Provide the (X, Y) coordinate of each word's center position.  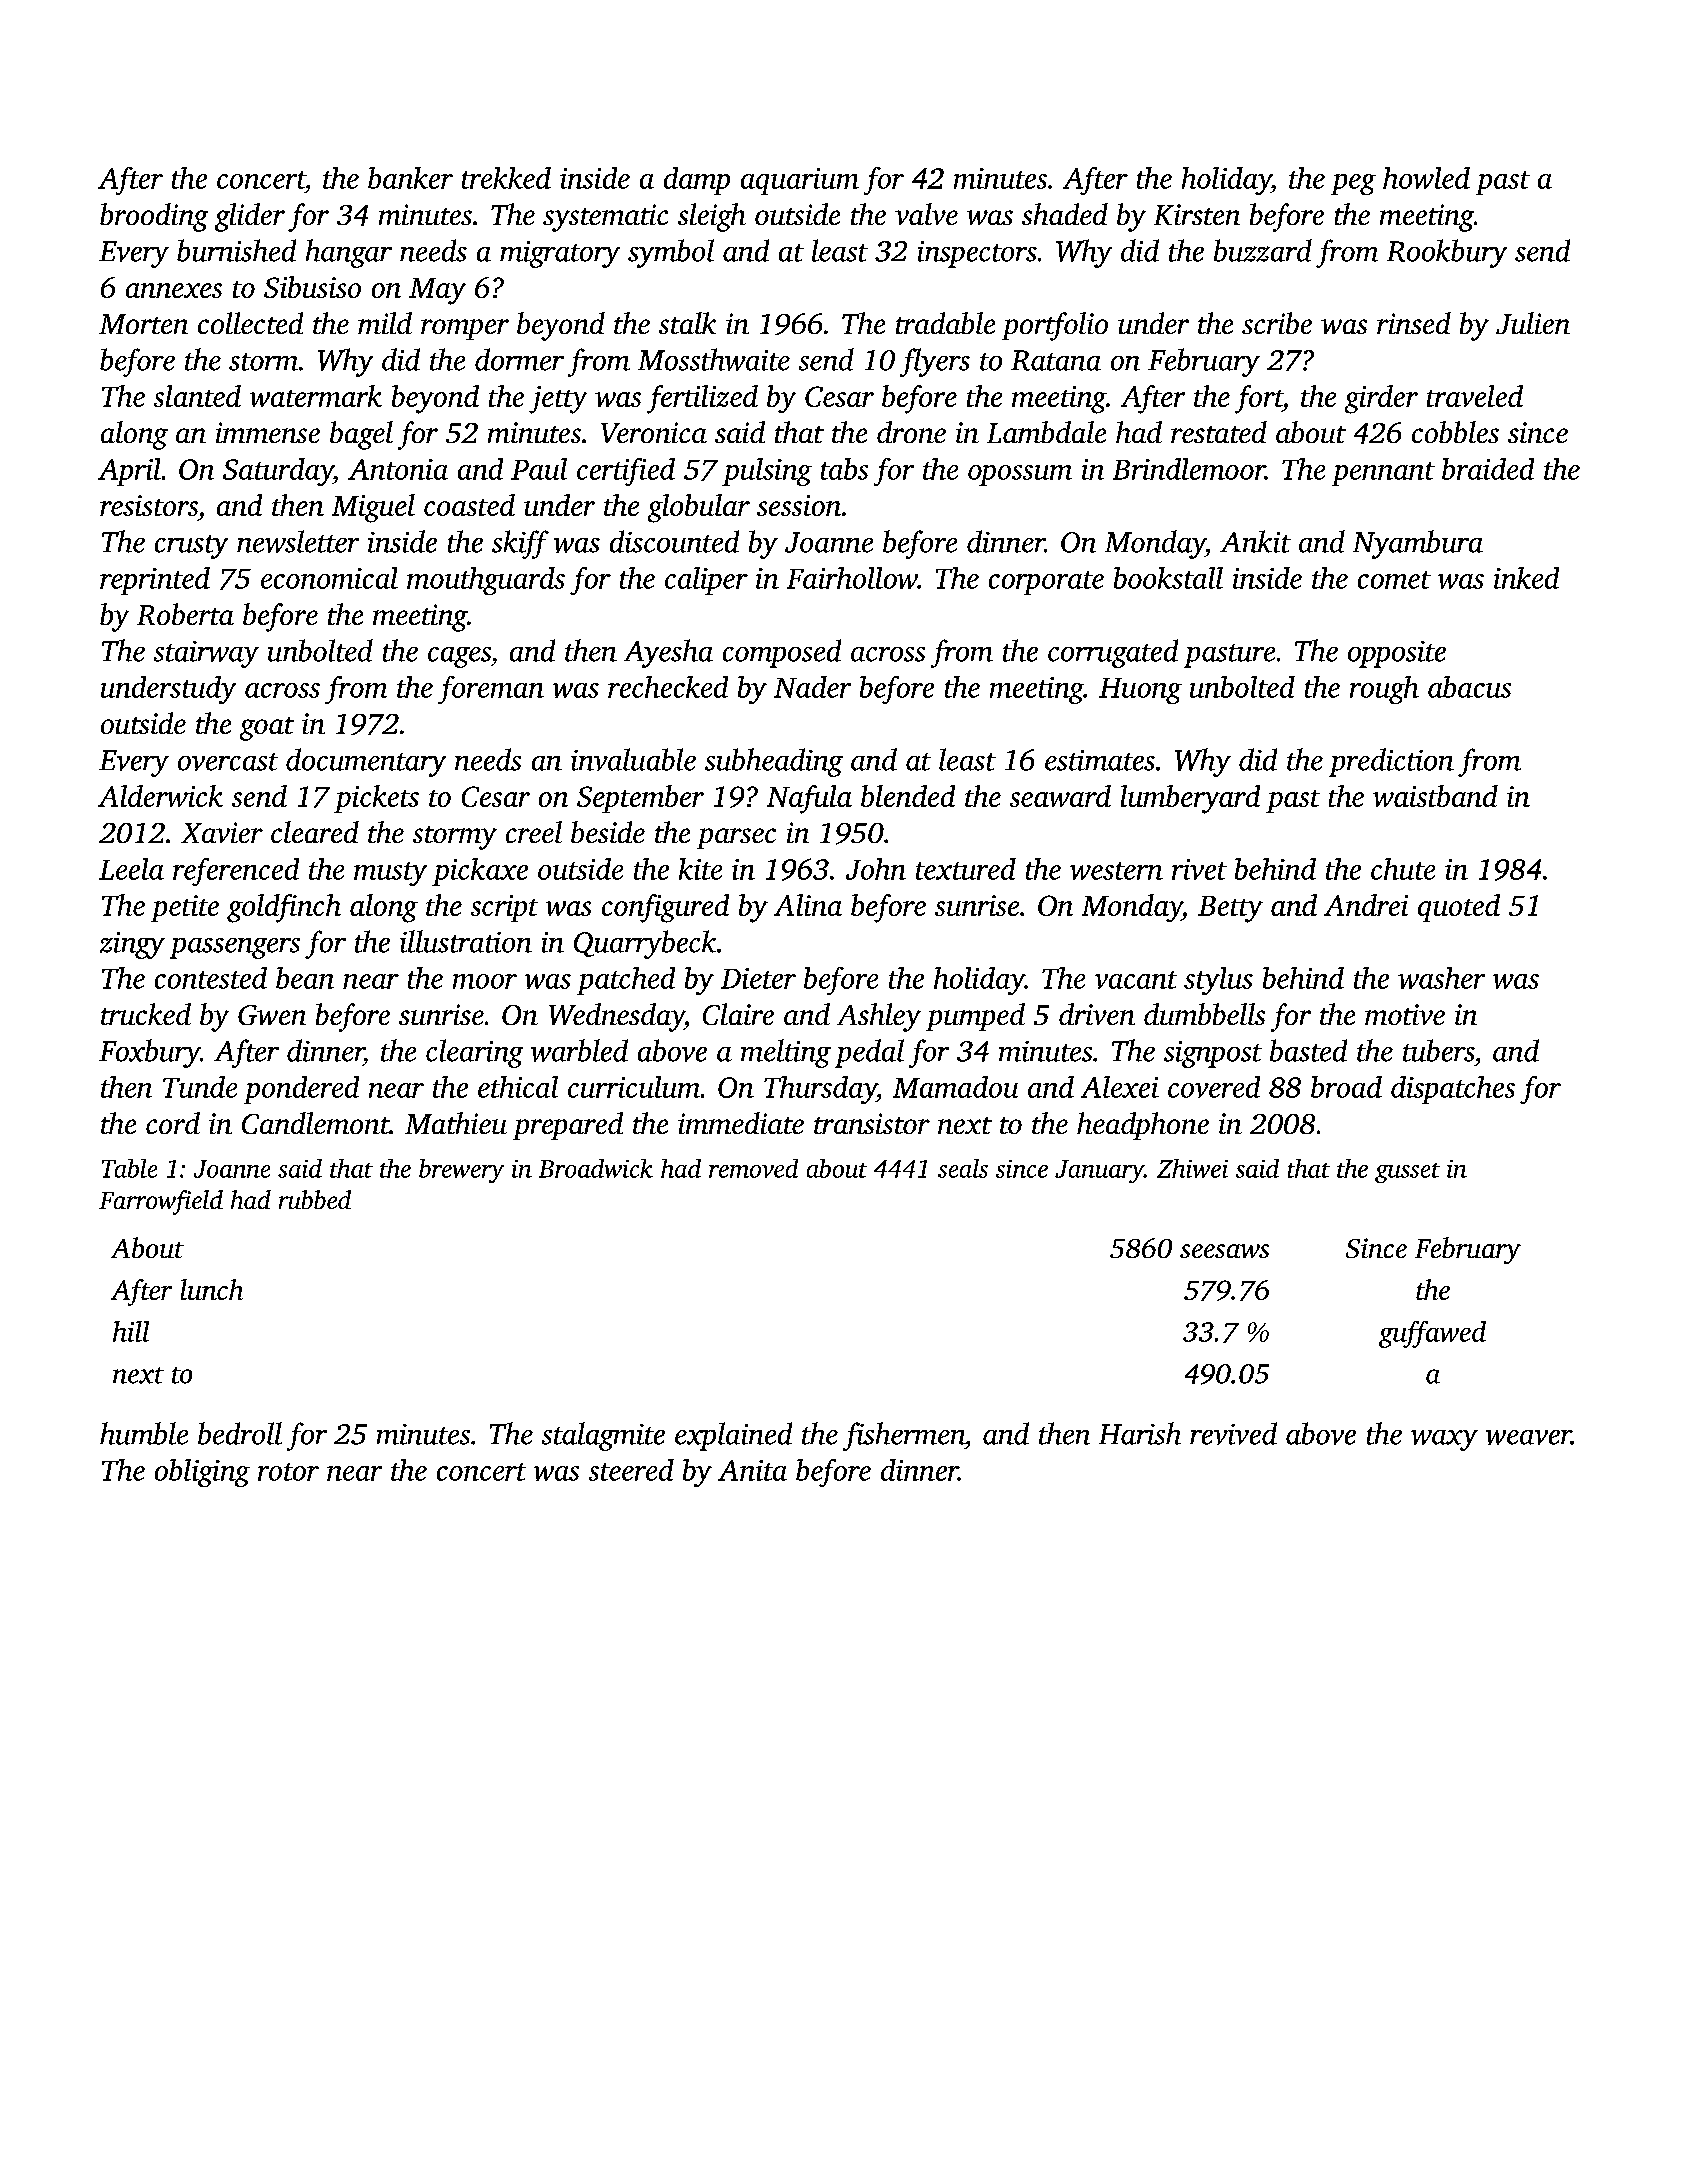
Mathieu (456, 1123)
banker (410, 178)
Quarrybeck (645, 944)
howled (1426, 178)
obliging (202, 1473)
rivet (1199, 869)
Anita (752, 1470)
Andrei (1366, 905)
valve (926, 214)
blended (908, 796)
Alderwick (160, 796)
